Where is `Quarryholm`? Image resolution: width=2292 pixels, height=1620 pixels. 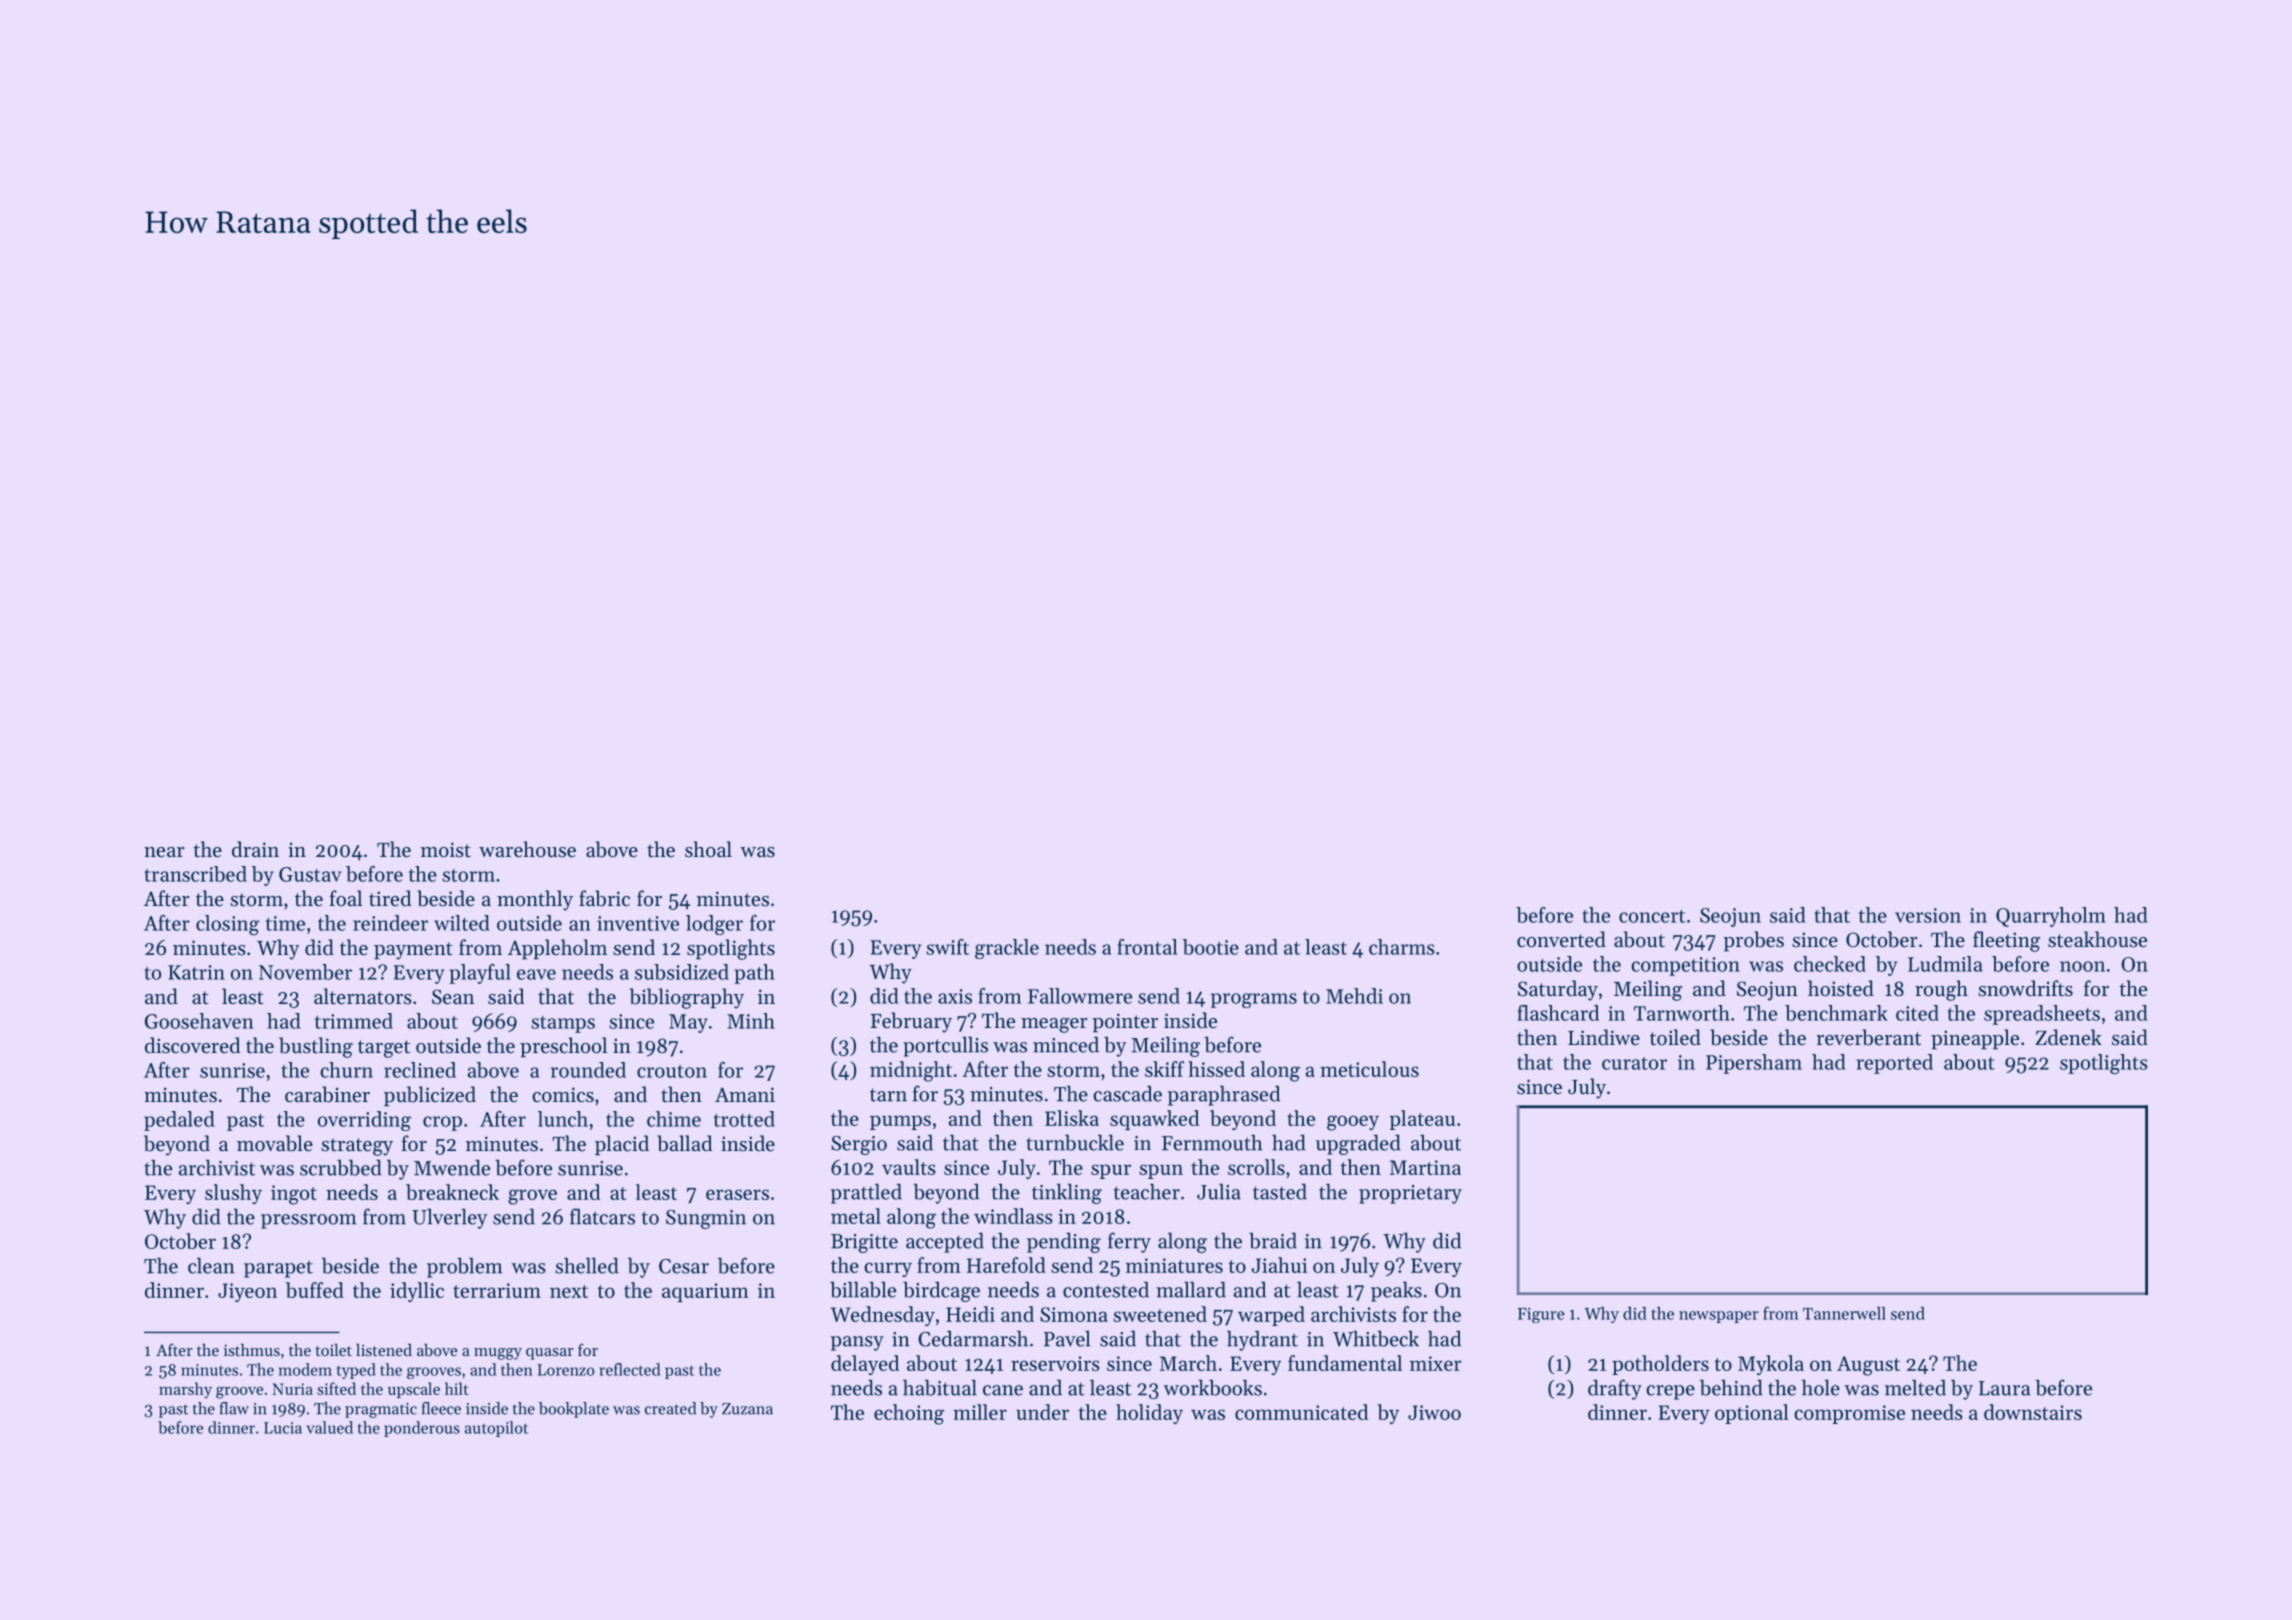 Quarryholm is located at coordinates (2051, 917).
